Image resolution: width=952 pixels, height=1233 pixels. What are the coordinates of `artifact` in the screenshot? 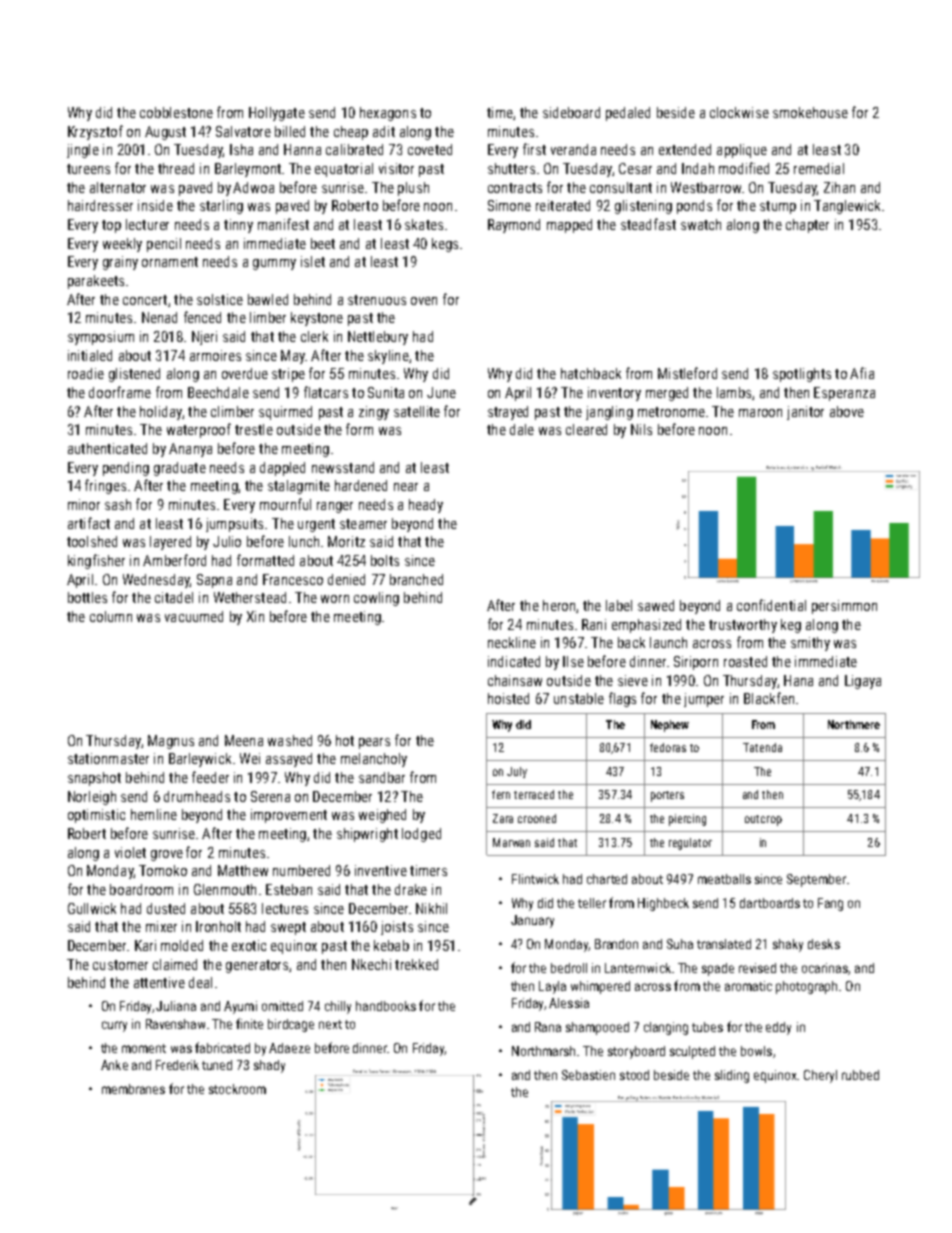 It's located at (89, 523).
